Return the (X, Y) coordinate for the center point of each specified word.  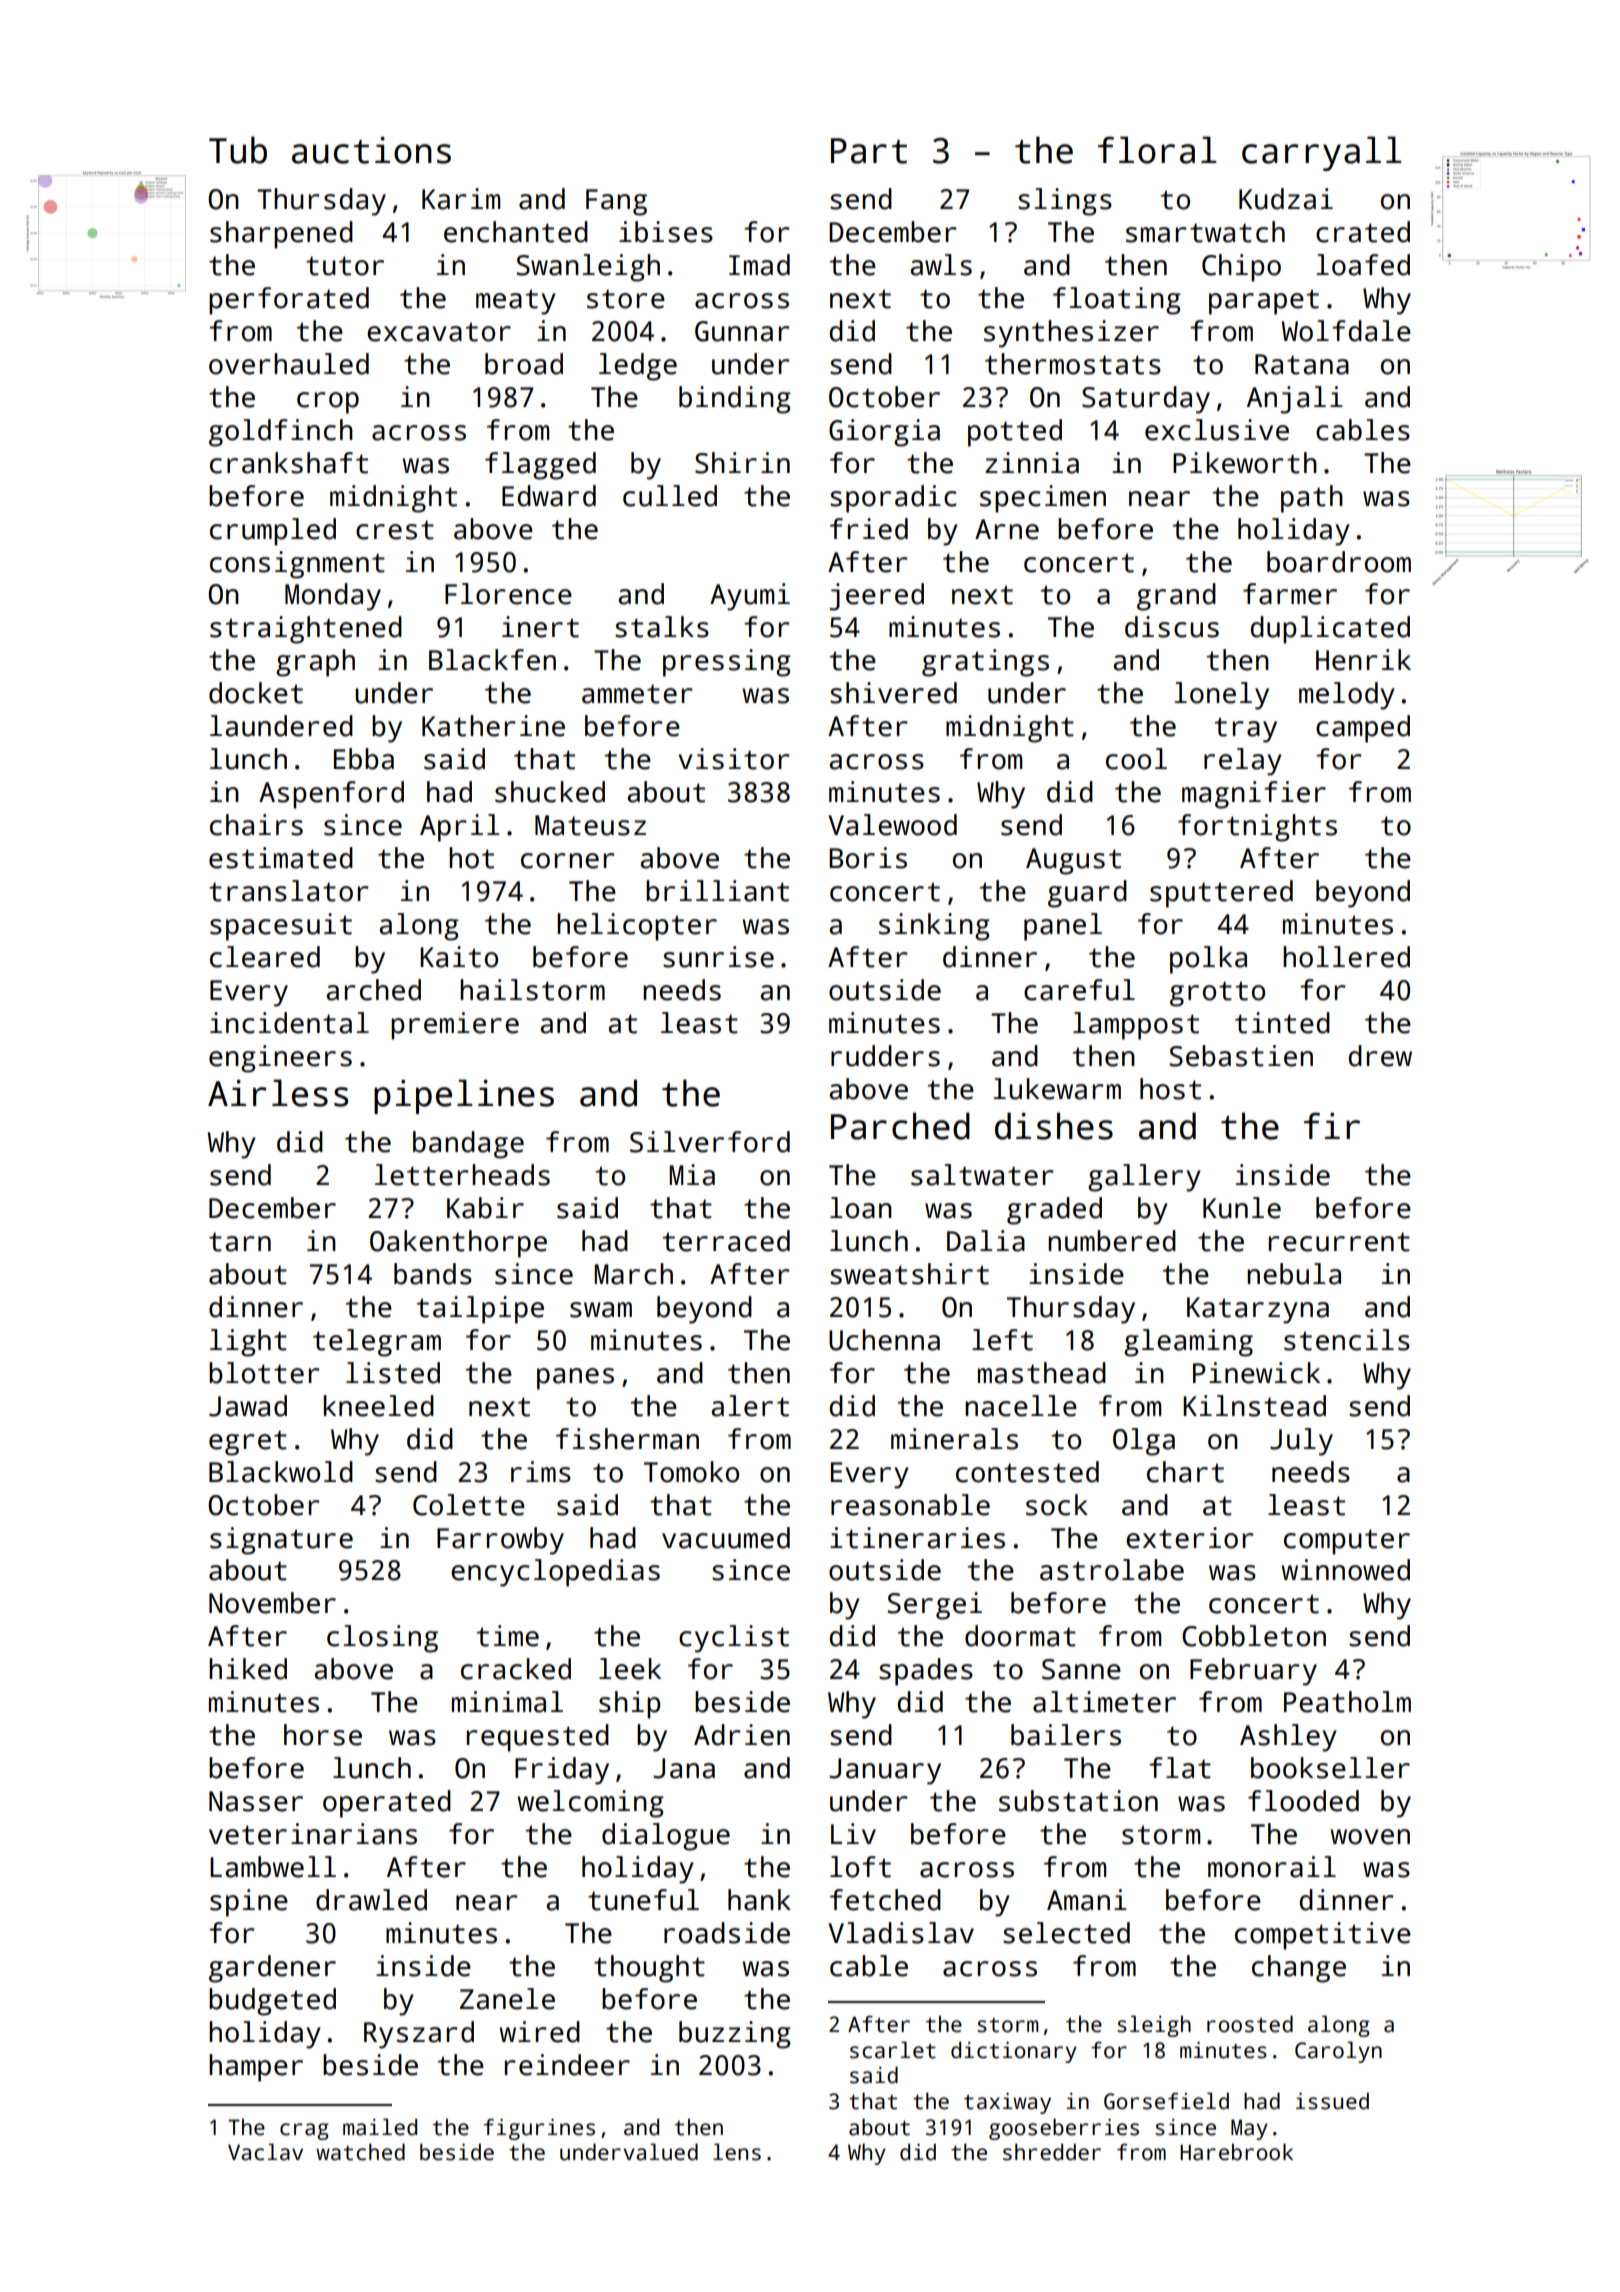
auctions (371, 150)
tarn (240, 1242)
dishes (1054, 1126)
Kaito (459, 957)
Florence (508, 594)
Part (869, 151)
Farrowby (500, 1541)
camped (1363, 729)
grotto (1217, 994)
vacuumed (726, 1538)
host (1170, 1089)
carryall (1322, 153)
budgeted (272, 2002)
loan (861, 1208)
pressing (727, 663)
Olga (1144, 1442)
